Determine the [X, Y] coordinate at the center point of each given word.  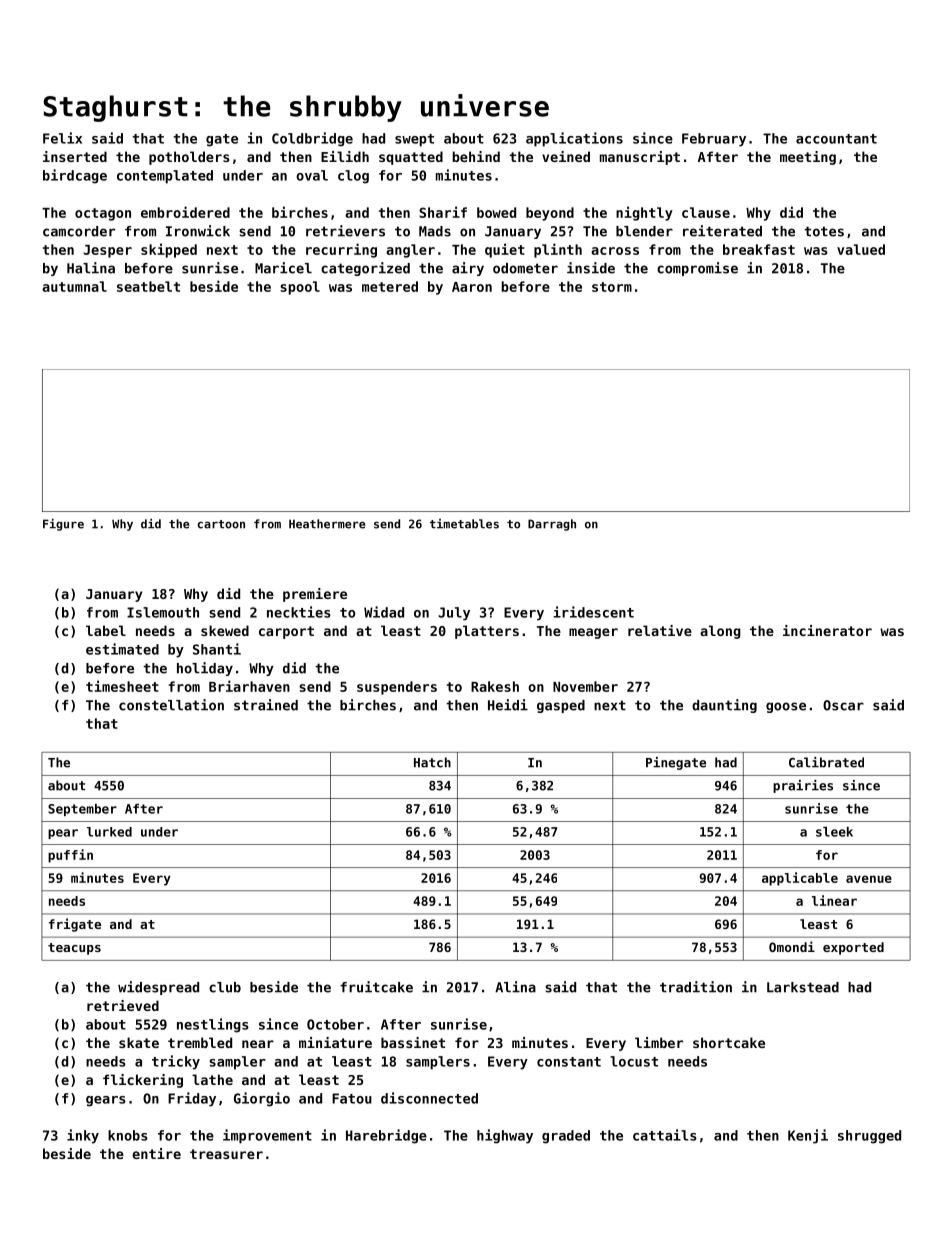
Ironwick [198, 231]
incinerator [827, 630]
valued [861, 249]
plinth [558, 250]
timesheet [122, 686]
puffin [70, 856]
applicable [800, 879]
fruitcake [376, 987]
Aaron [472, 287]
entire [156, 1153]
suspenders [397, 688]
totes [824, 231]
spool [300, 288]
